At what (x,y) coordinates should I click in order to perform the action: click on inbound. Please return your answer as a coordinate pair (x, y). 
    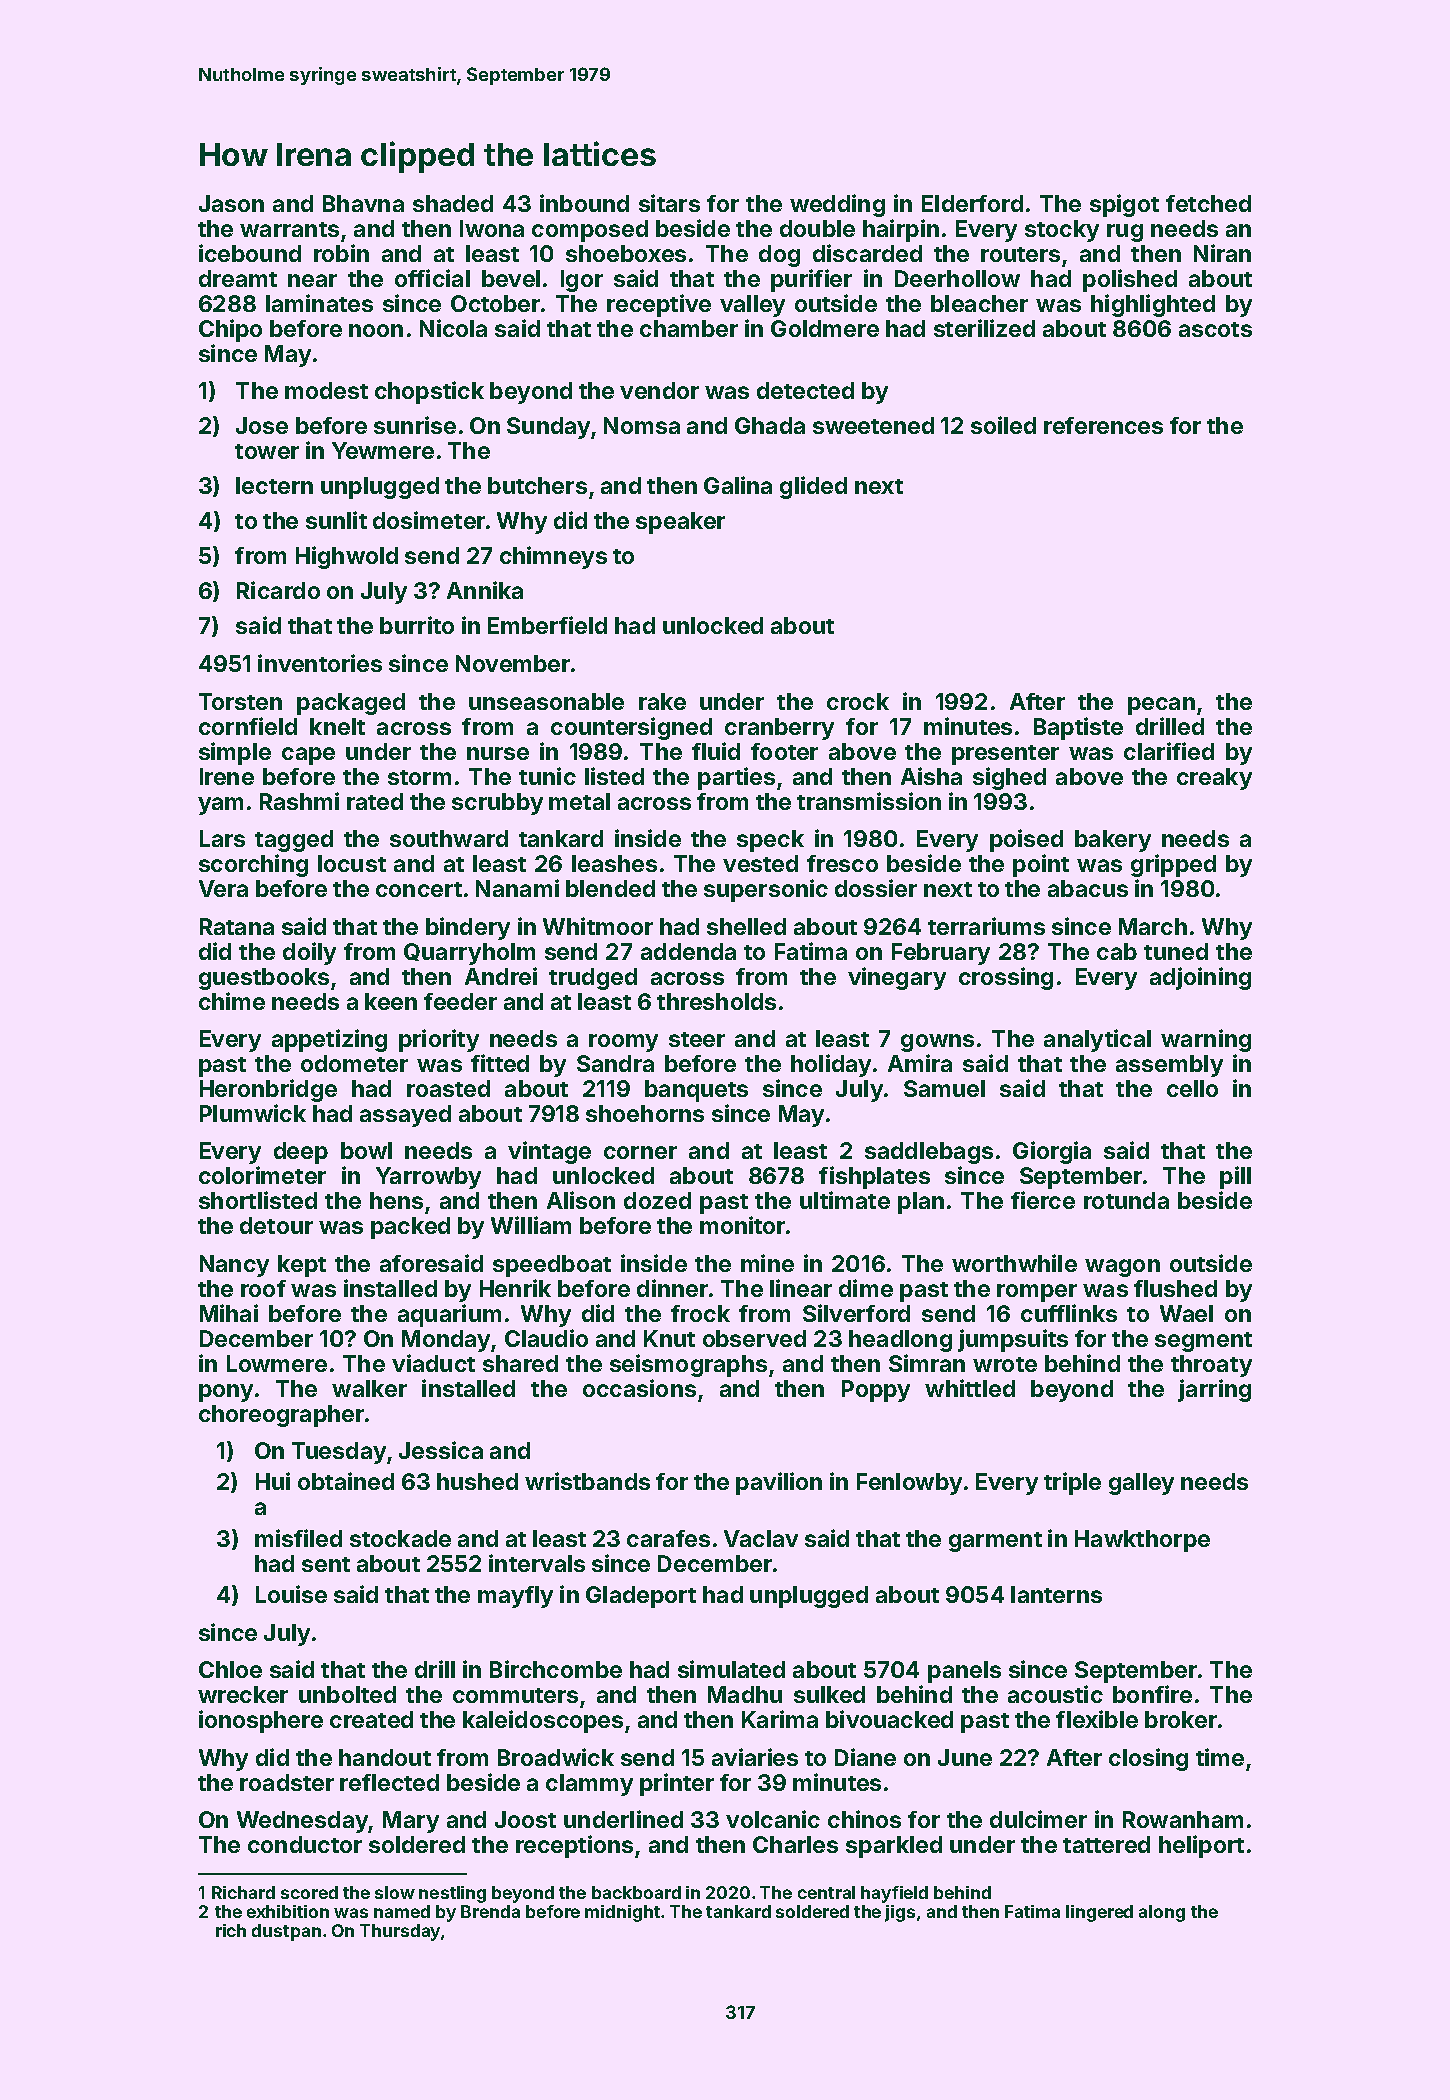
    Looking at the image, I should click on (584, 203).
